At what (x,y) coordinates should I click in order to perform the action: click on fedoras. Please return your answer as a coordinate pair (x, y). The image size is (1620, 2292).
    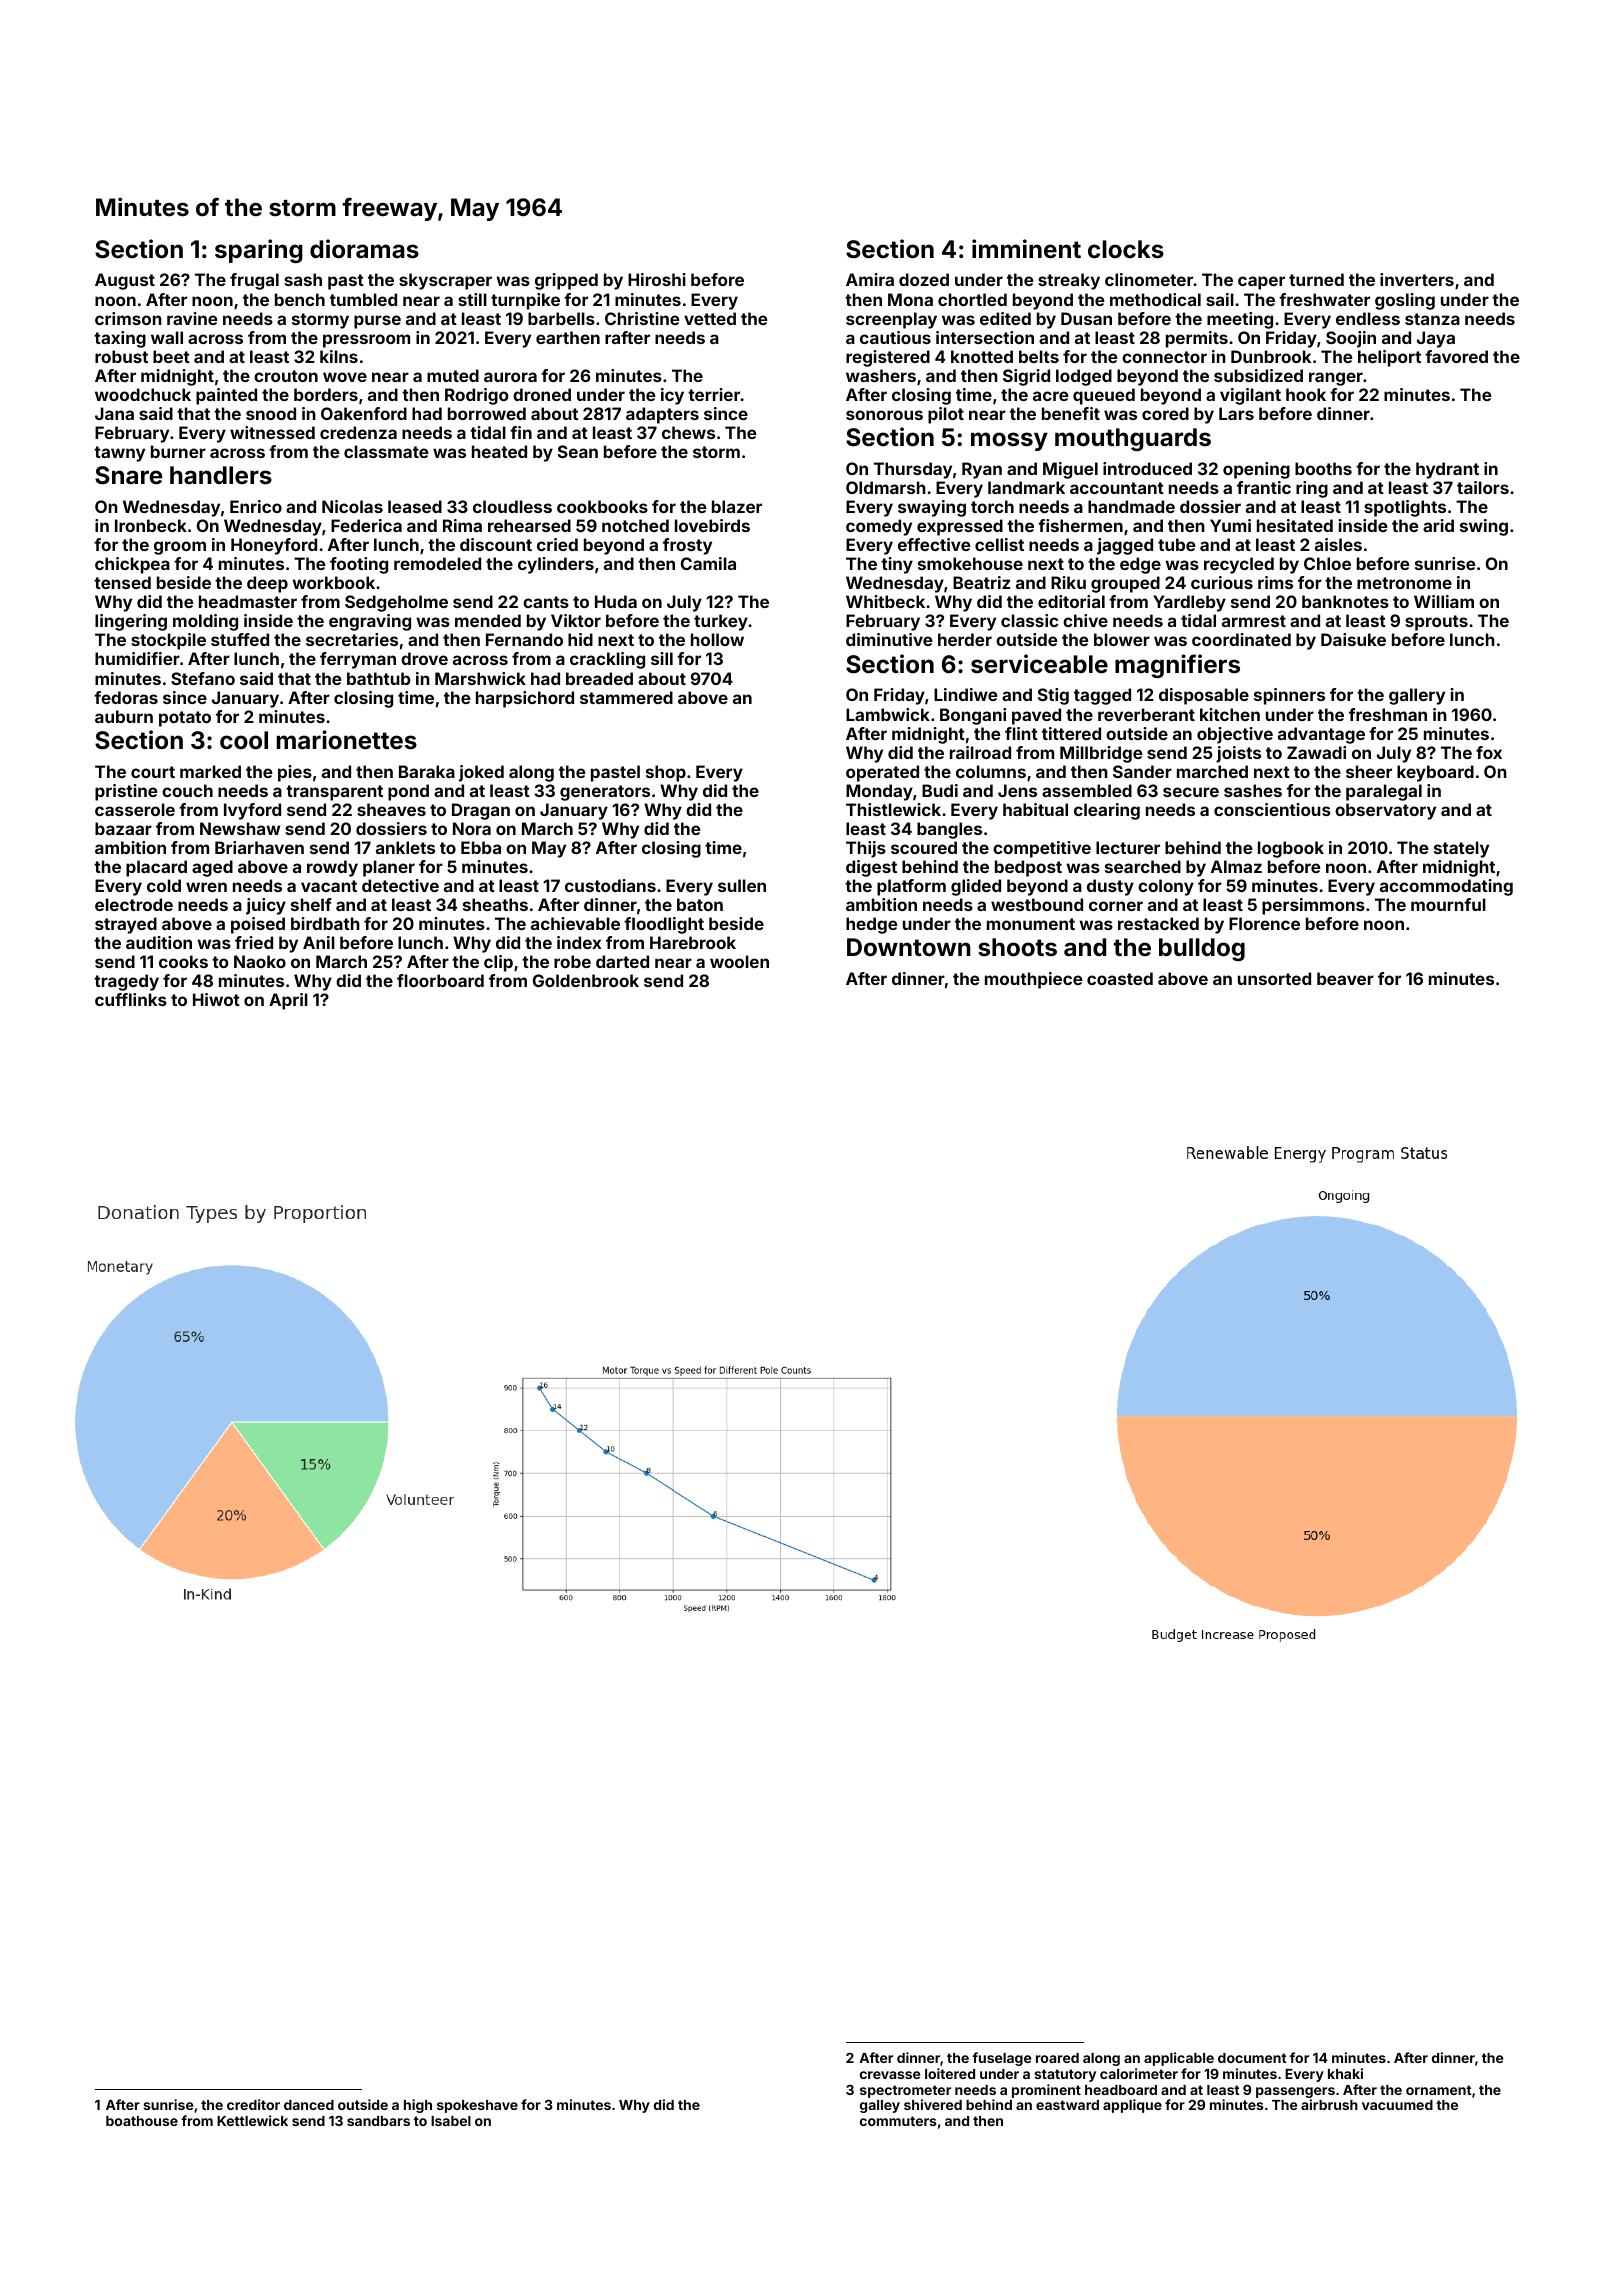
    Looking at the image, I should click on (126, 697).
